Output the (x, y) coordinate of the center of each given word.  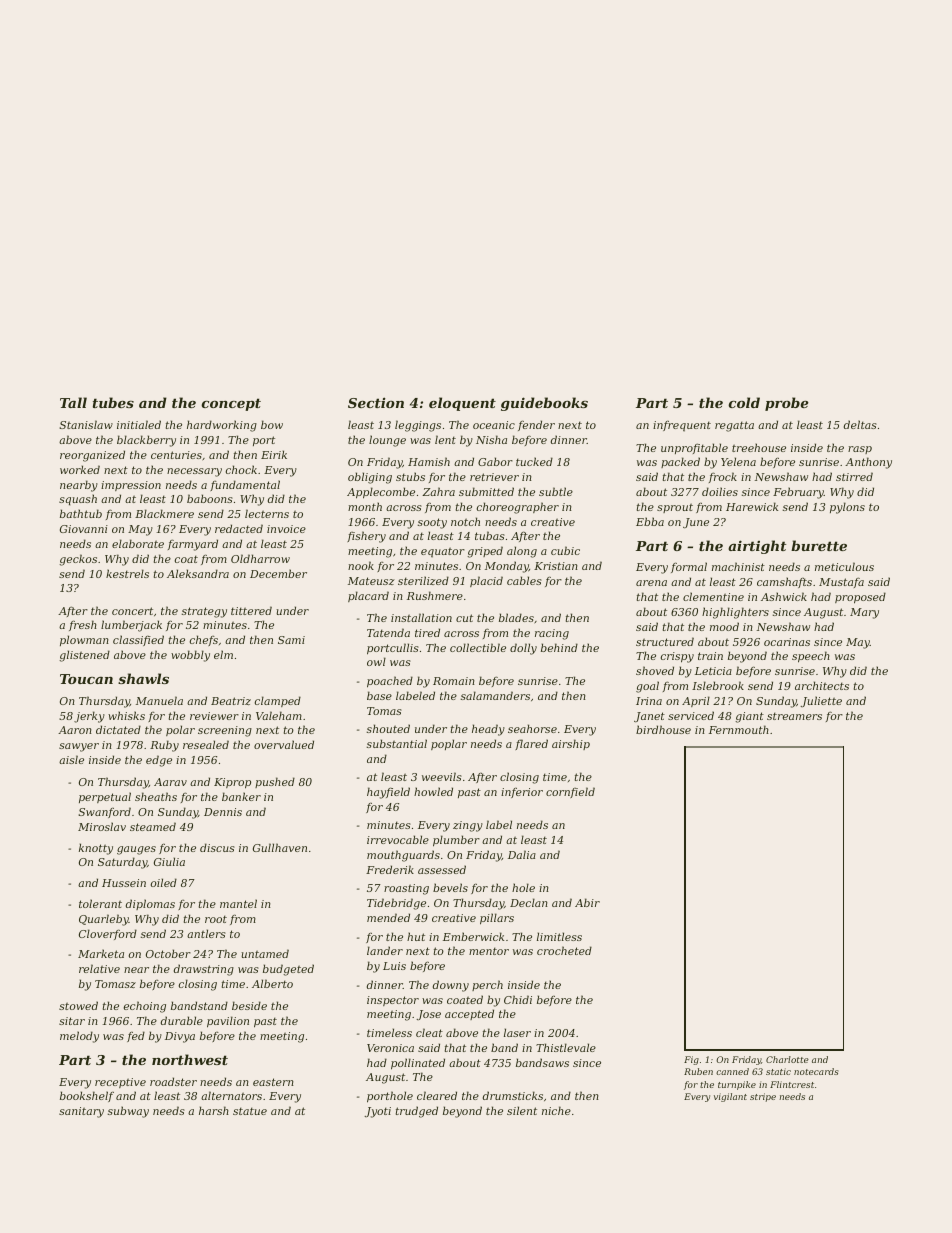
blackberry (146, 441)
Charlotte (787, 1059)
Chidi (518, 999)
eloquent (462, 404)
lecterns (267, 513)
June (696, 523)
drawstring (204, 970)
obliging (370, 478)
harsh (214, 1110)
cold (744, 402)
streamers (794, 716)
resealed (206, 744)
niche (556, 1110)
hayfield (388, 793)
